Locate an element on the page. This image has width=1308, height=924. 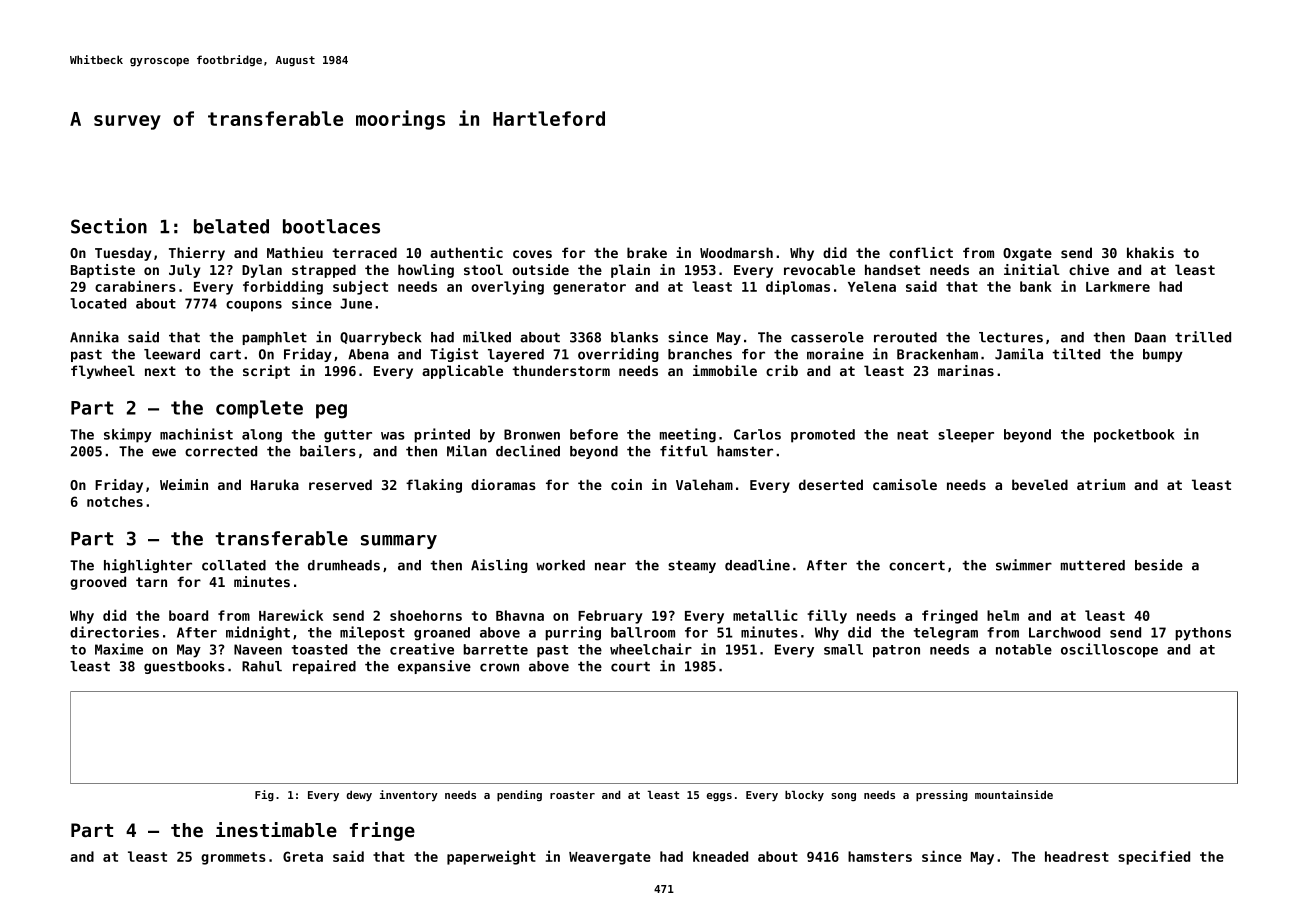
Greta is located at coordinates (303, 856).
